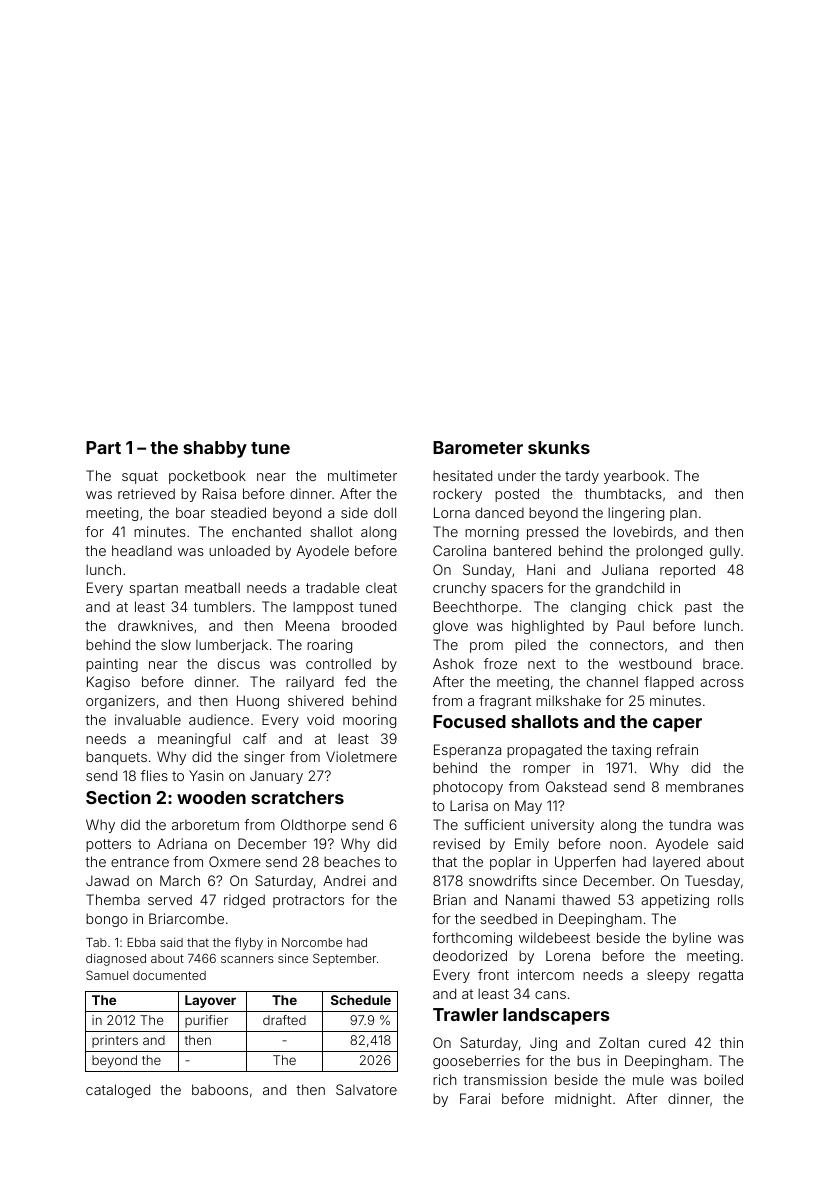 Image resolution: width=830 pixels, height=1178 pixels. What do you see at coordinates (467, 751) in the screenshot?
I see `Esperanza` at bounding box center [467, 751].
